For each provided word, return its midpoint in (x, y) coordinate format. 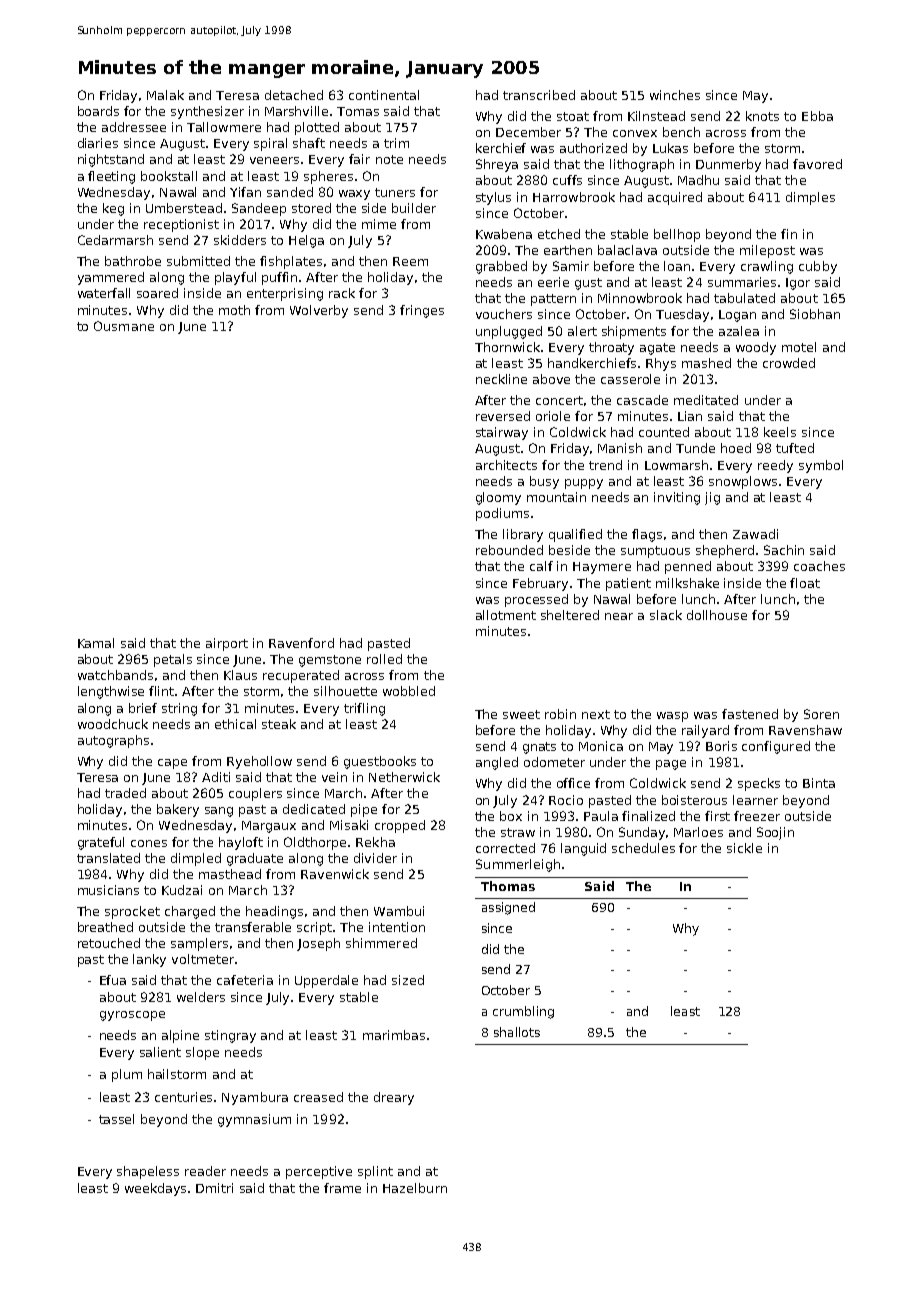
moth (234, 310)
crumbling (523, 1012)
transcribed (539, 95)
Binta (819, 783)
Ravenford (301, 643)
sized (408, 980)
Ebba (817, 116)
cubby (818, 267)
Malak (165, 95)
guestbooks (380, 762)
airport (227, 644)
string (179, 709)
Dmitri (214, 1188)
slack (666, 615)
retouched (109, 943)
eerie (553, 282)
